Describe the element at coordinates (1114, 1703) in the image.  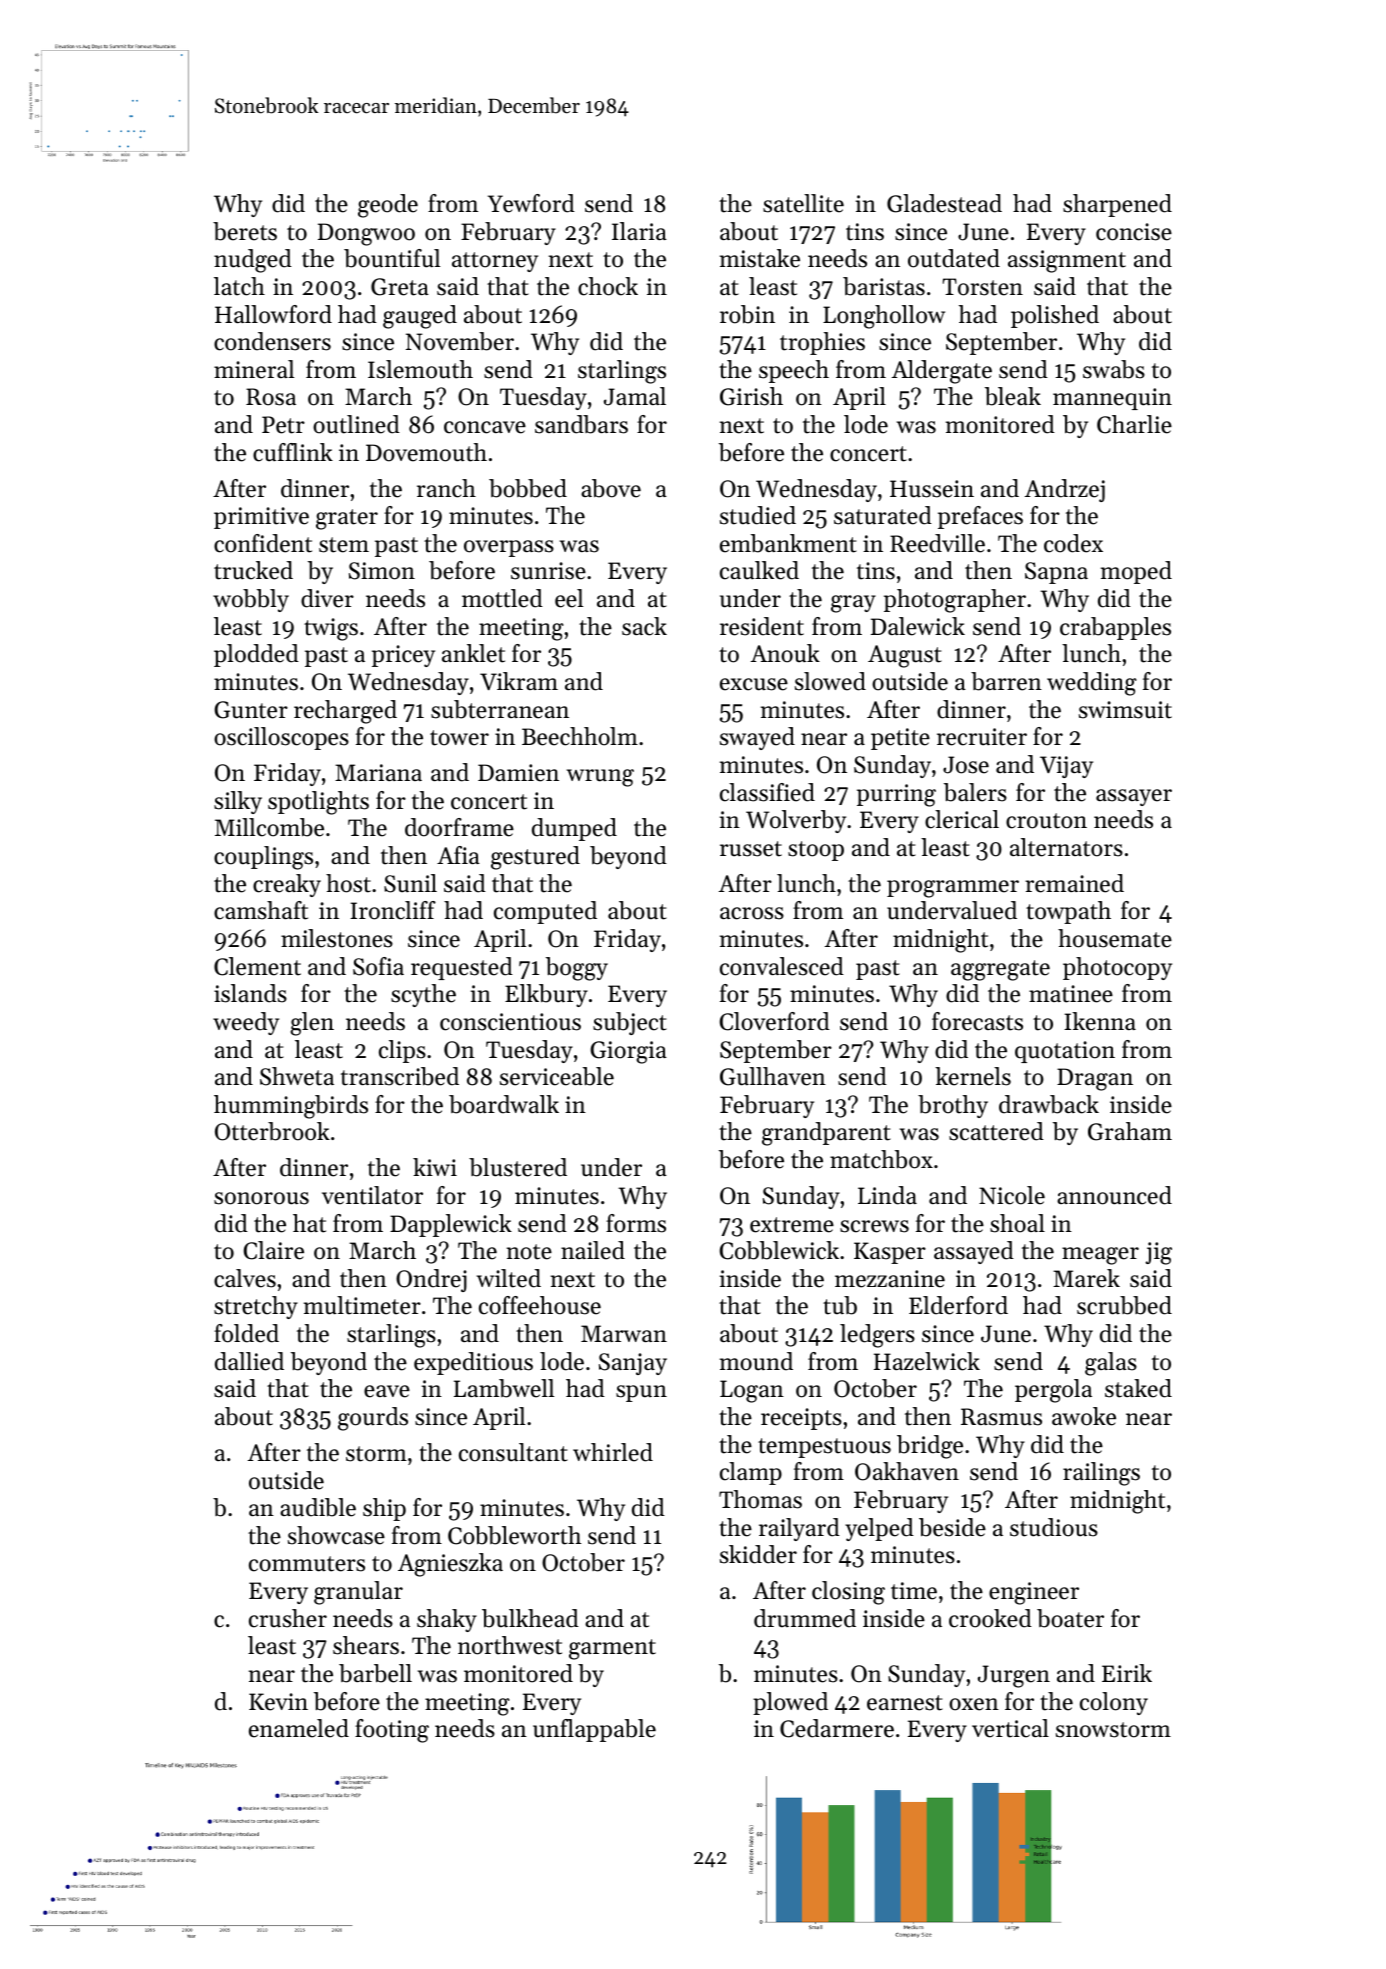
I see `colony` at that location.
